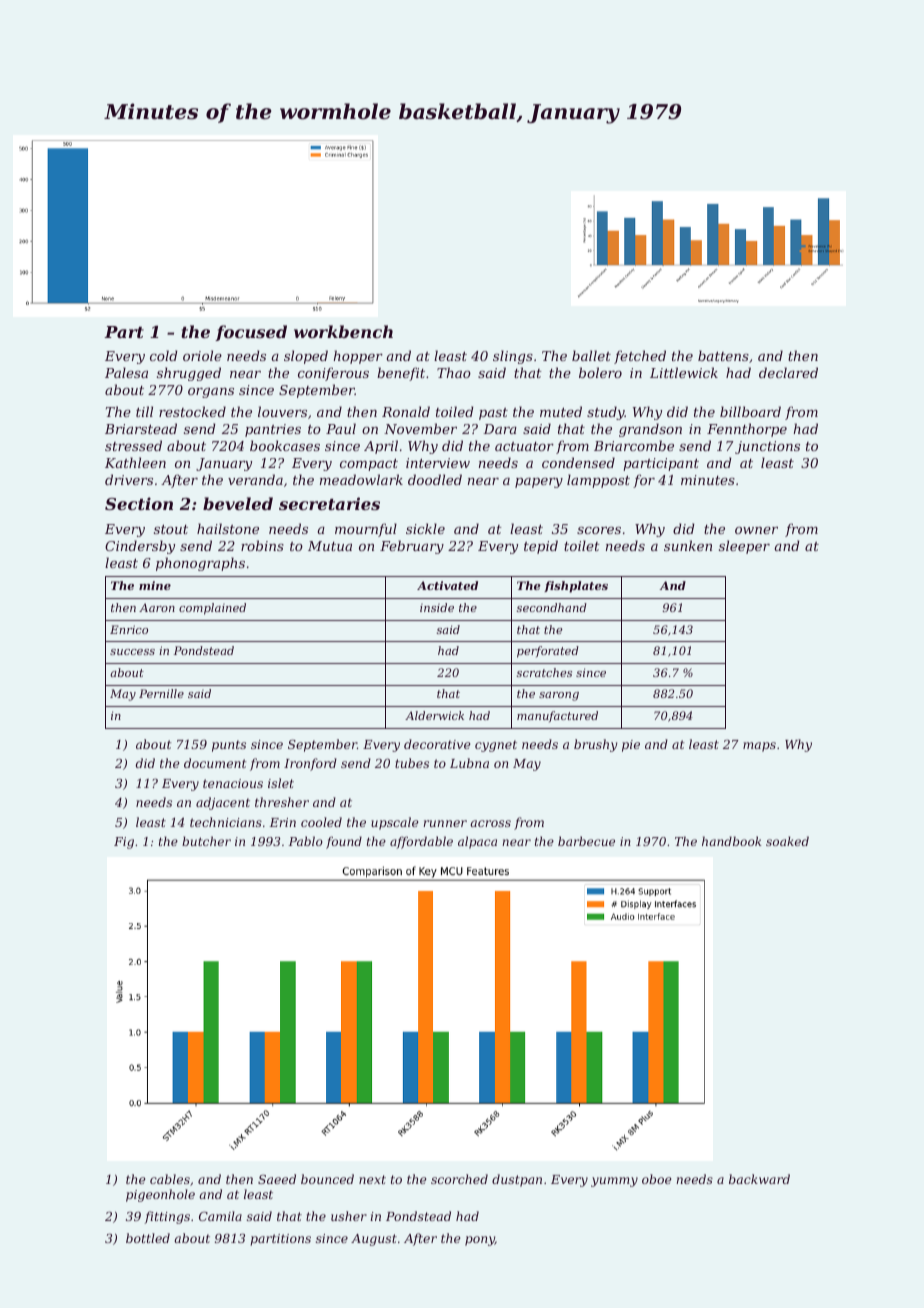 The height and width of the document is (1308, 924). What do you see at coordinates (723, 355) in the document?
I see `battens` at bounding box center [723, 355].
